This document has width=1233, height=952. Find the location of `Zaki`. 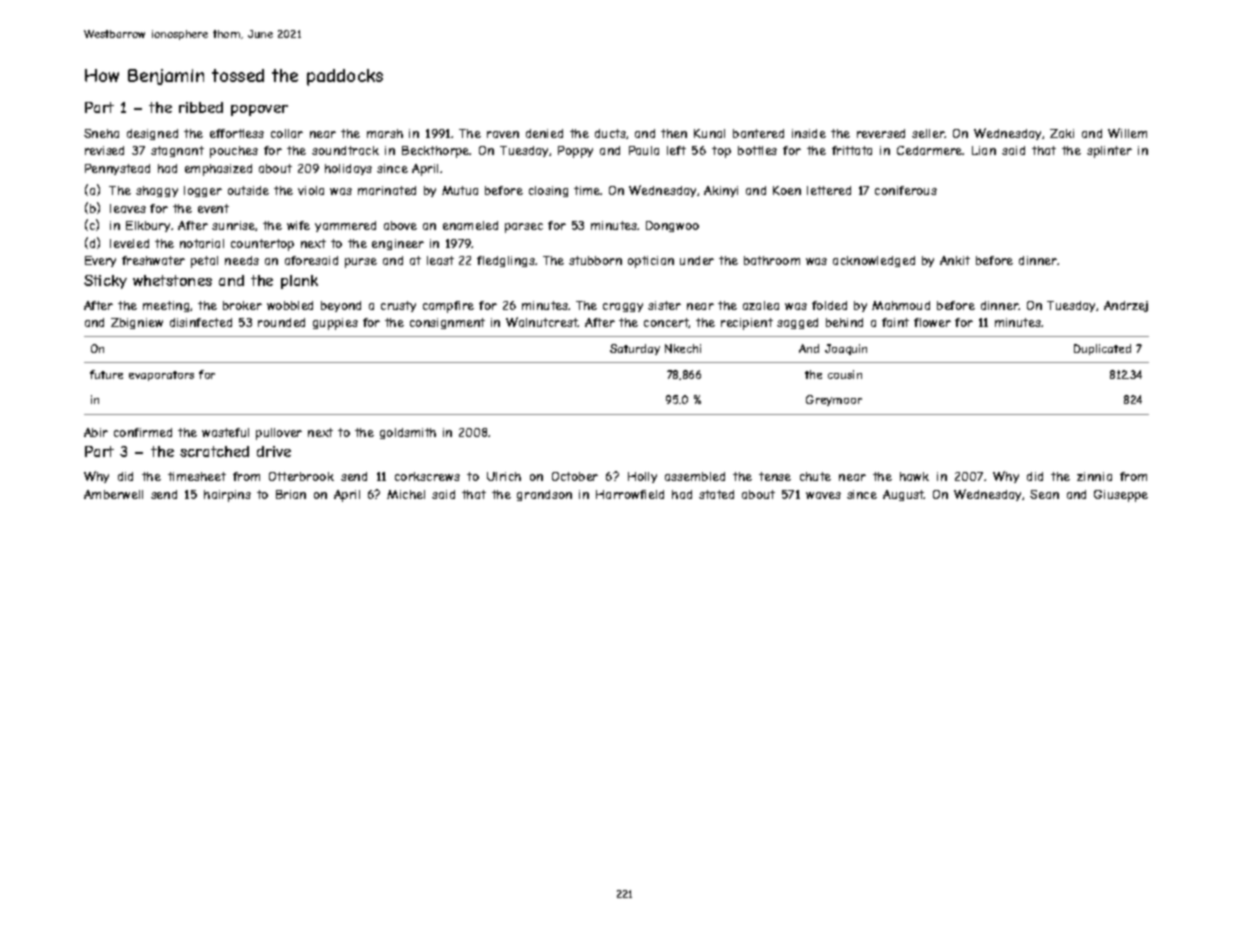

Zaki is located at coordinates (1062, 133).
